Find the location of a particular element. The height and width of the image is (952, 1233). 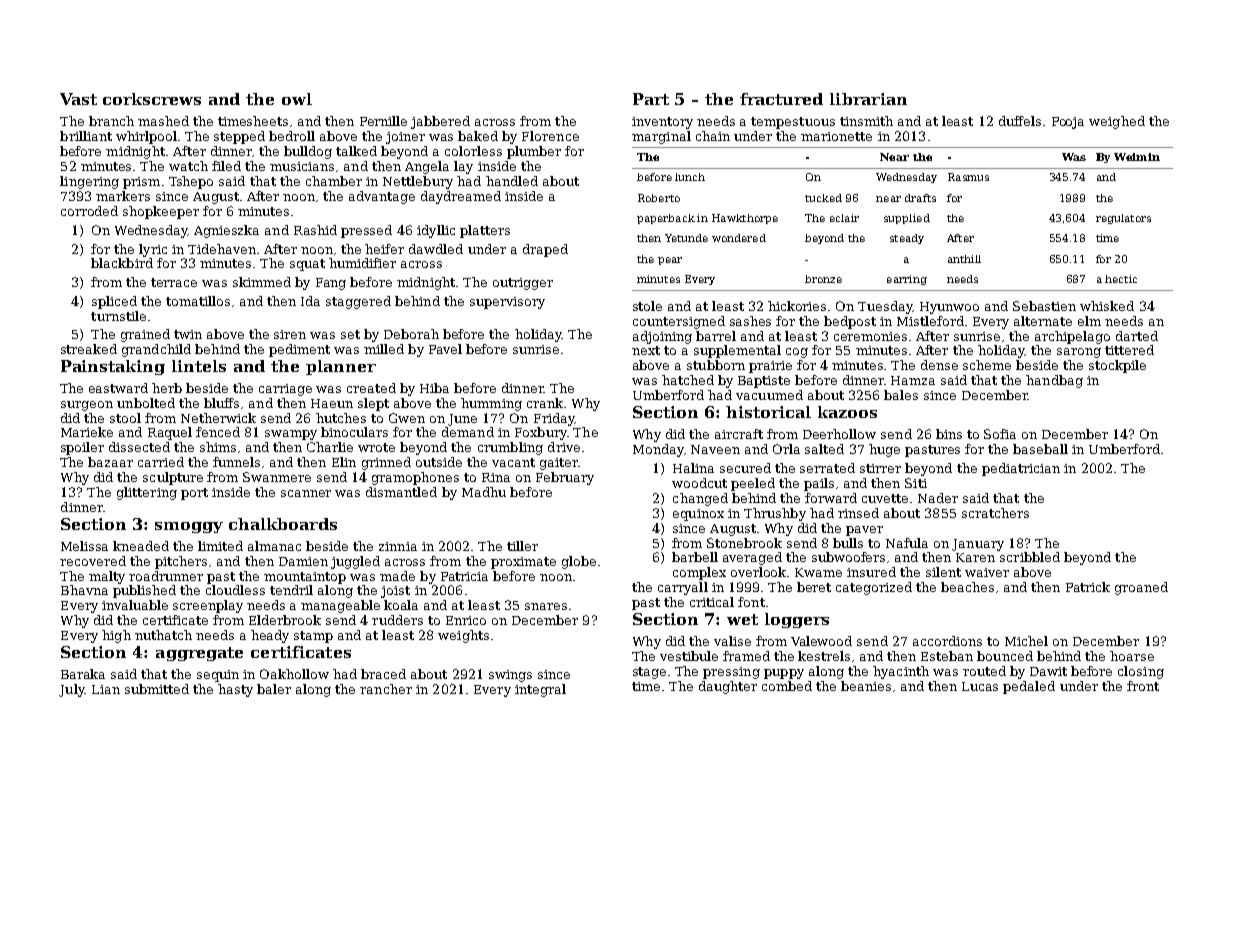

supervisory is located at coordinates (507, 303).
